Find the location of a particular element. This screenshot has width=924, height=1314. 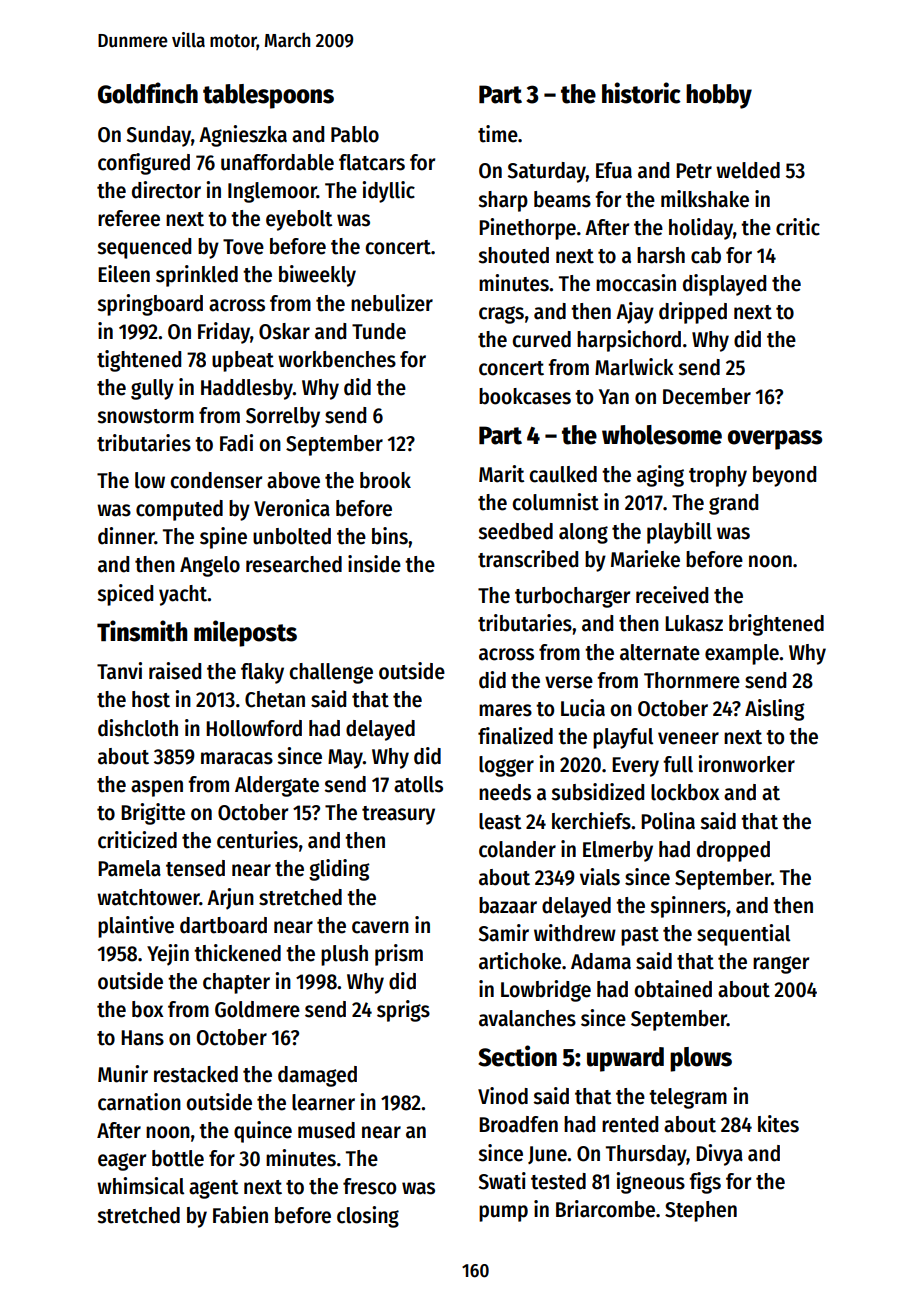

Thornmere is located at coordinates (692, 680).
